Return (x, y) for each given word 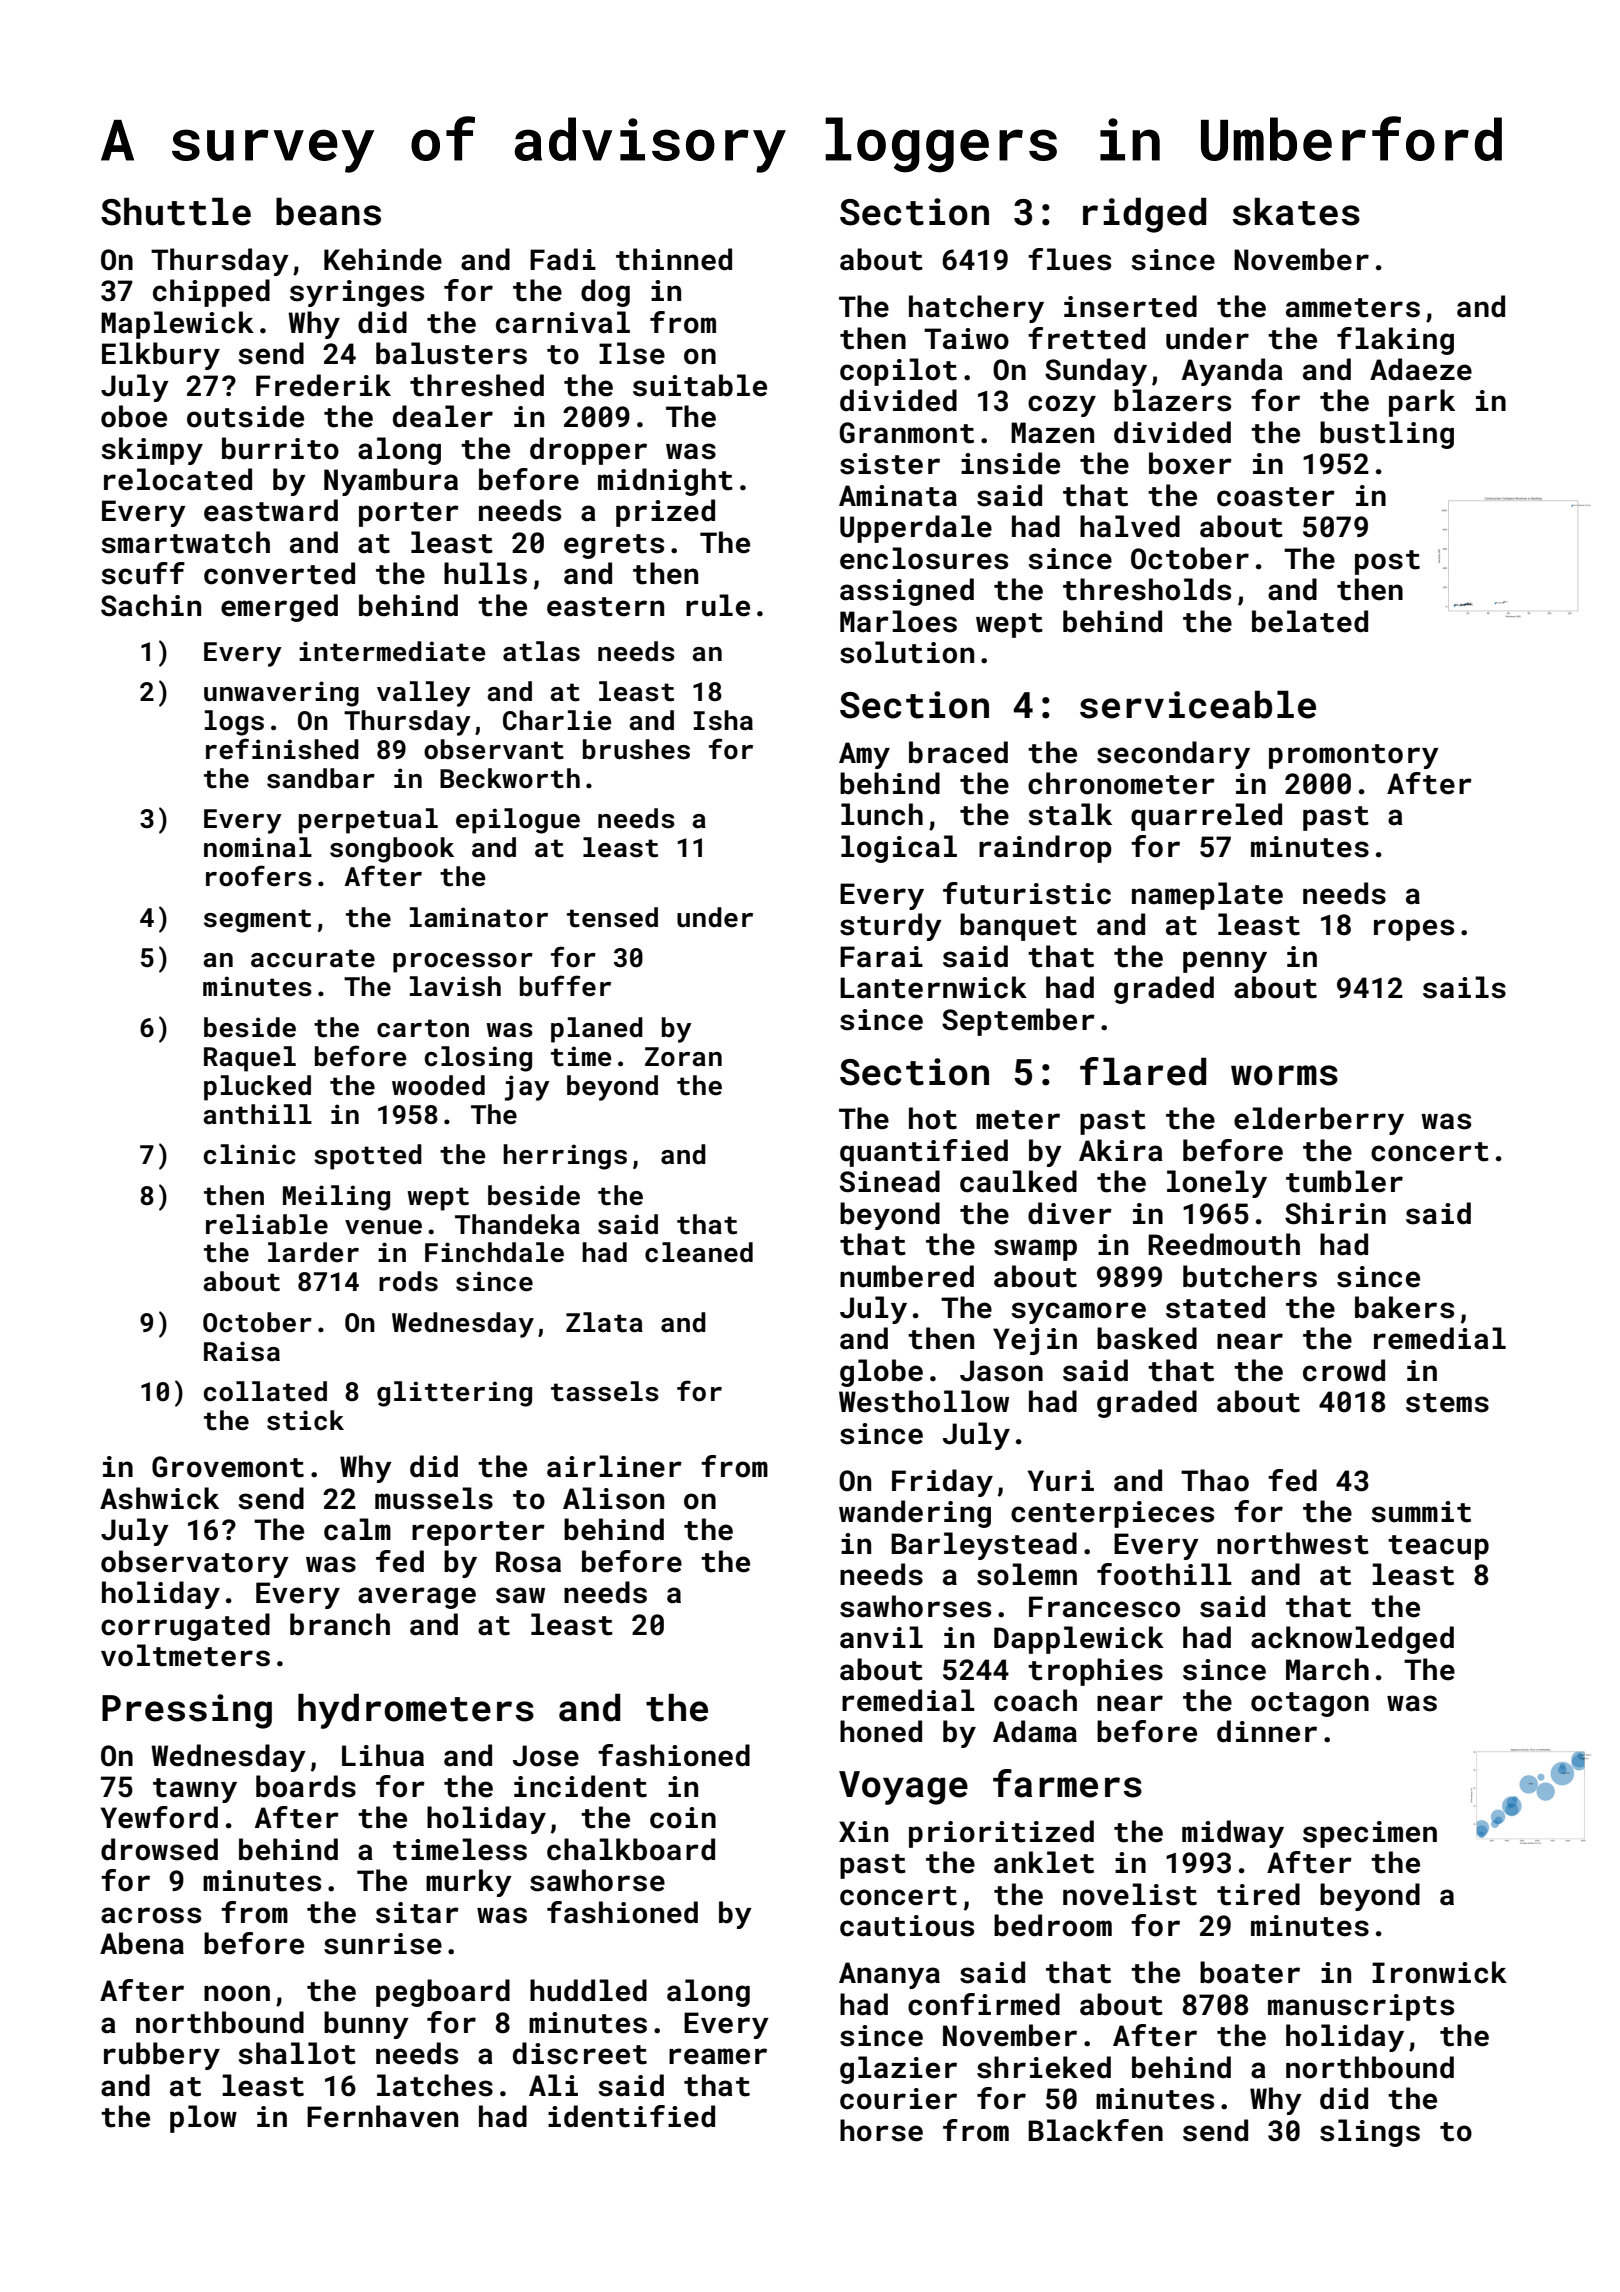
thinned (674, 259)
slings (1370, 2133)
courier (898, 2099)
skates (1296, 211)
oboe (134, 416)
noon (237, 1993)
